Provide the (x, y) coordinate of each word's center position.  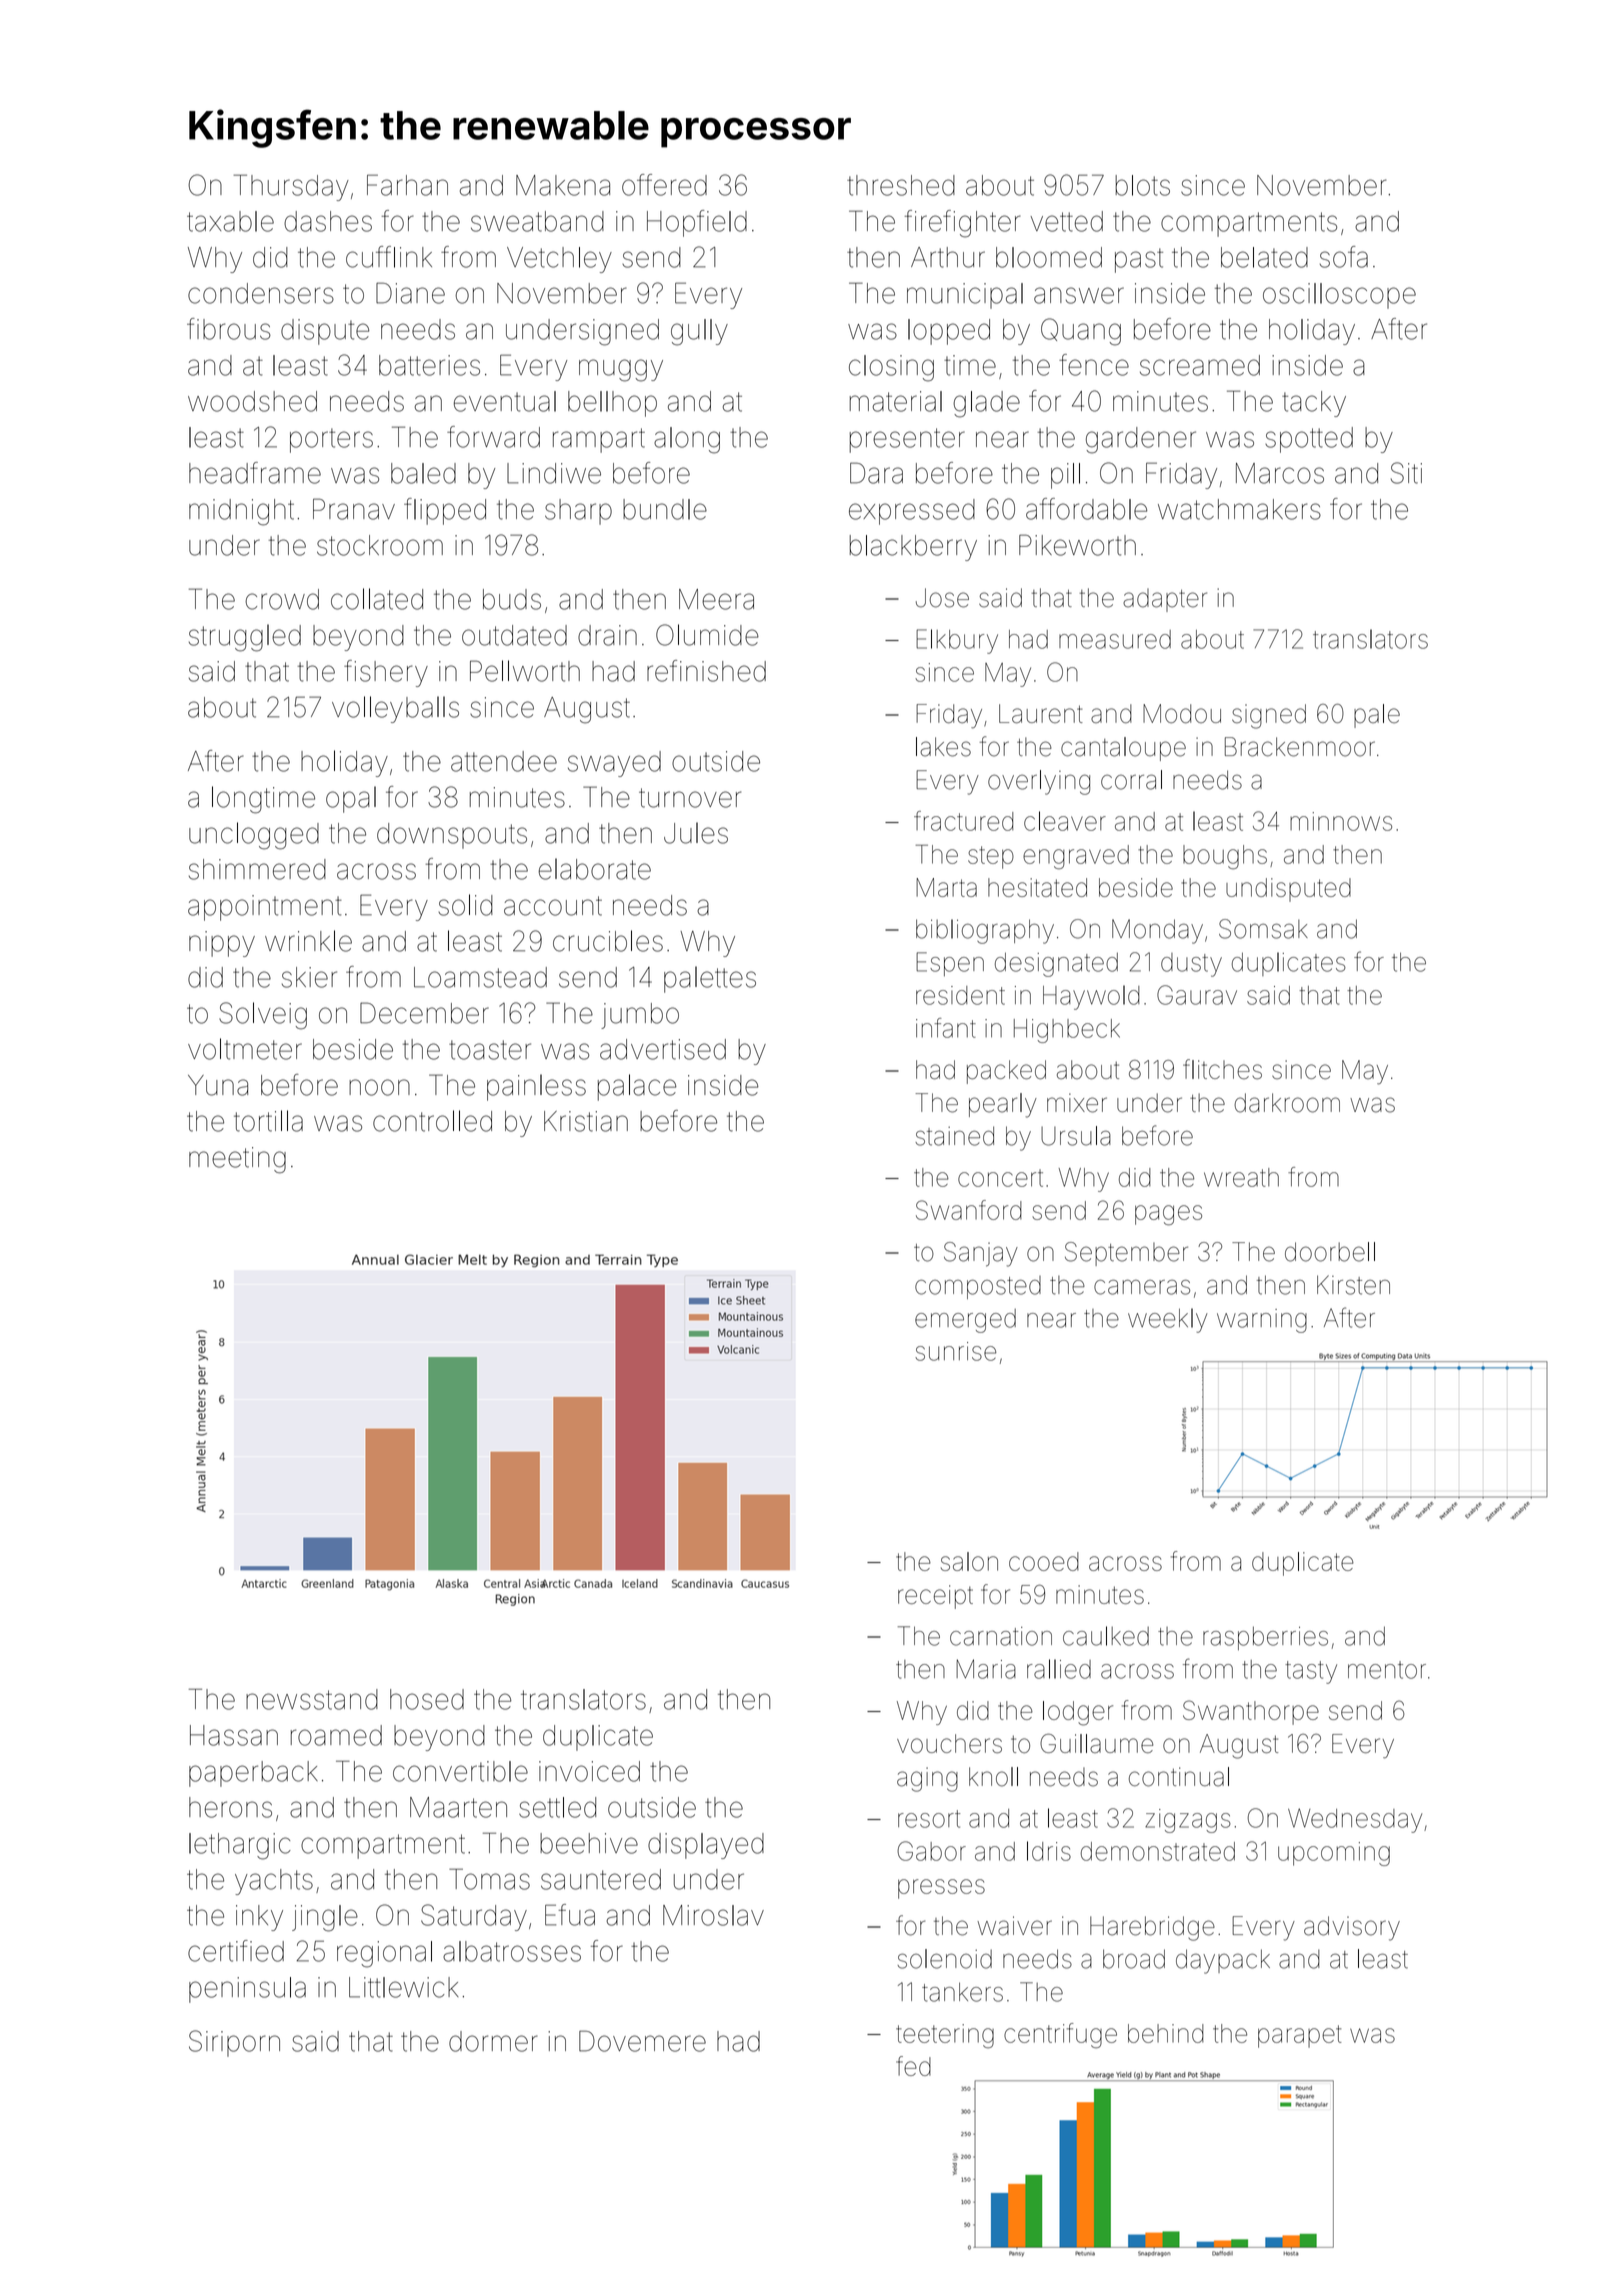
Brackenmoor (1300, 747)
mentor (1387, 1670)
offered (664, 185)
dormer (493, 2041)
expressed (912, 512)
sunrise (955, 1351)
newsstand (312, 1699)
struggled (245, 638)
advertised (663, 1049)
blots (1142, 185)
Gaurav (1197, 995)
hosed (427, 1699)
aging (927, 1779)
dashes (328, 221)
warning (1262, 1321)
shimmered (257, 869)
